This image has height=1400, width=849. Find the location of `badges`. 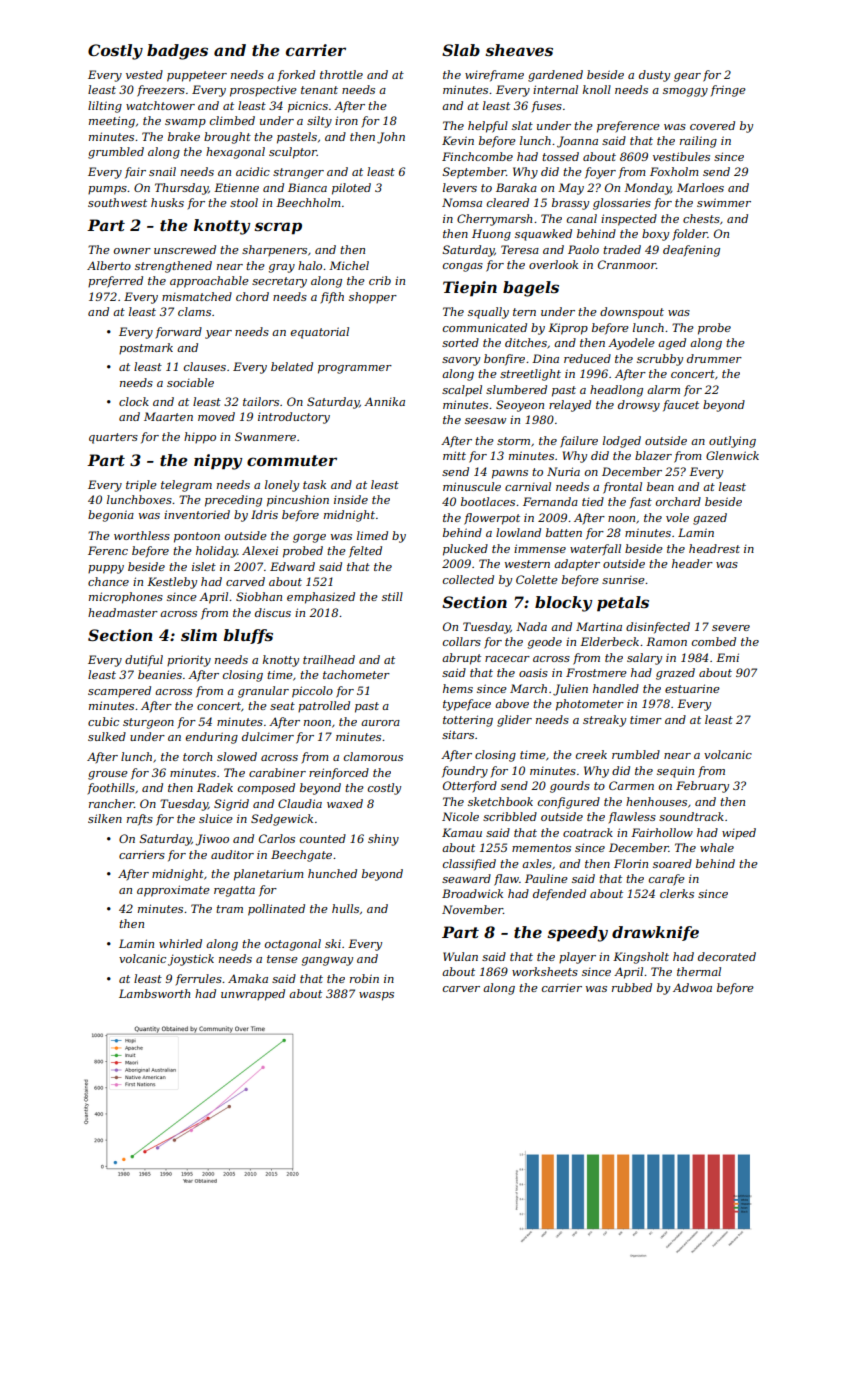

badges is located at coordinates (177, 52).
